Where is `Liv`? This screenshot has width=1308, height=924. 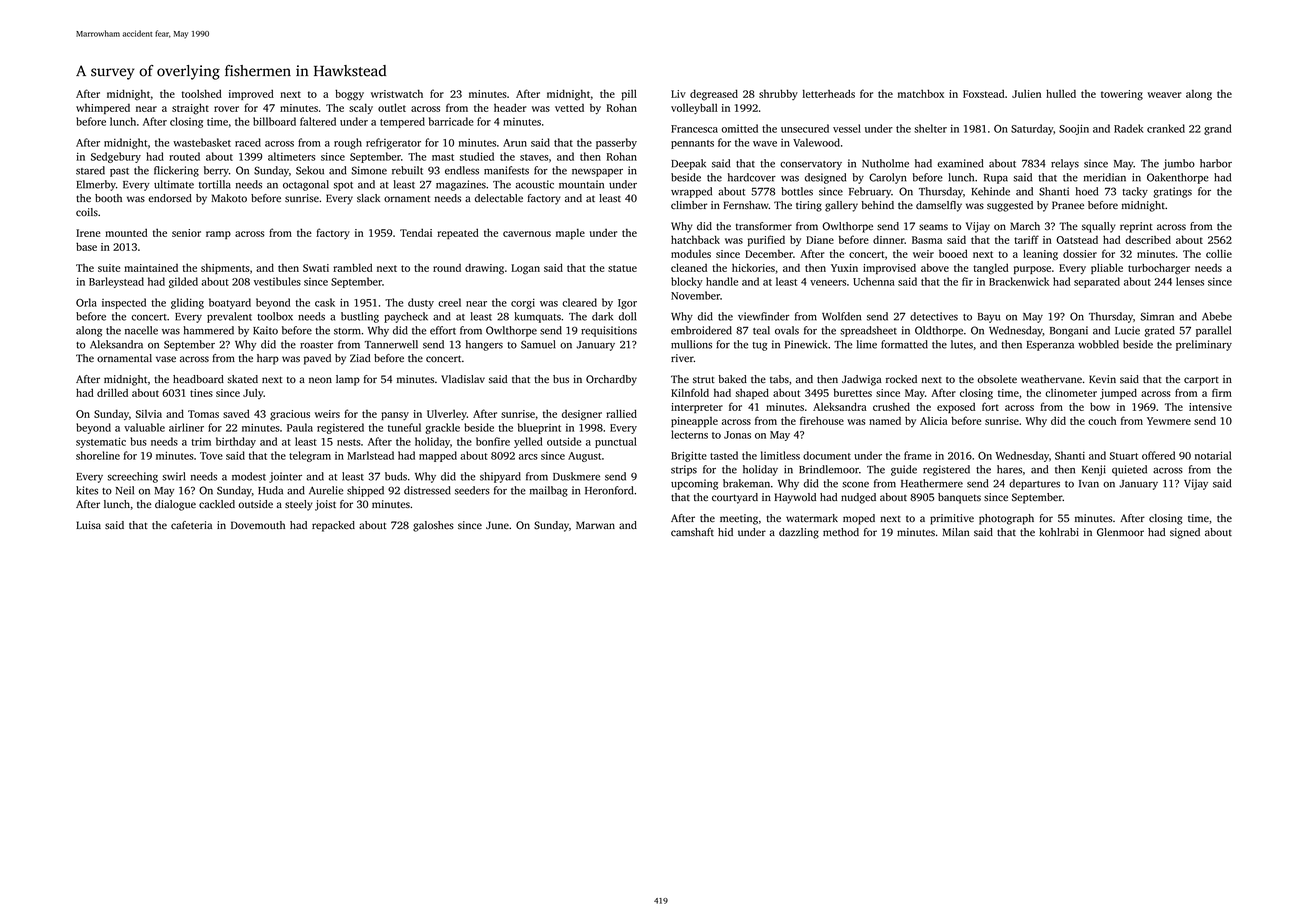 Liv is located at coordinates (678, 94).
